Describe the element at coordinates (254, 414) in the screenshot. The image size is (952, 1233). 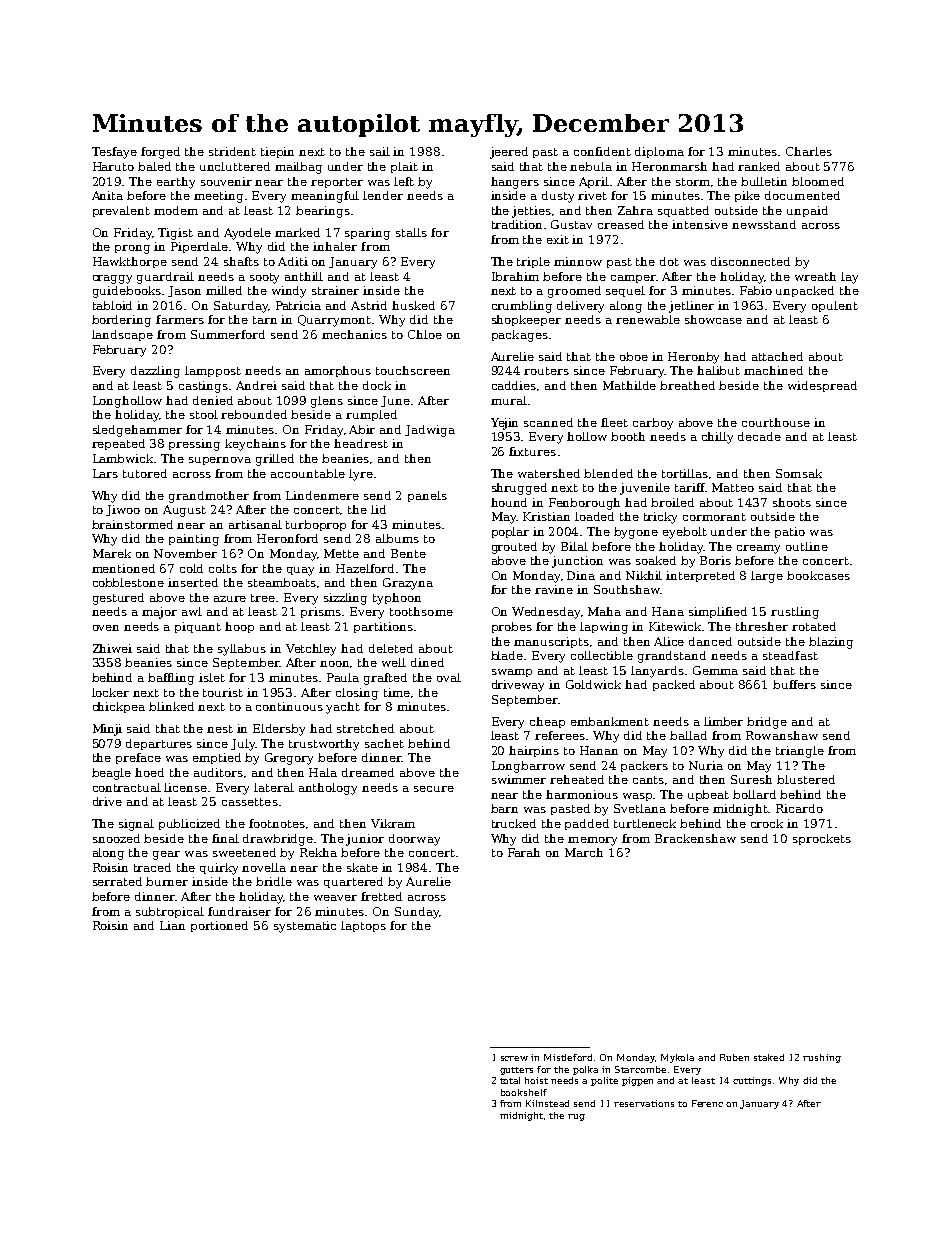
I see `rebounded` at that location.
